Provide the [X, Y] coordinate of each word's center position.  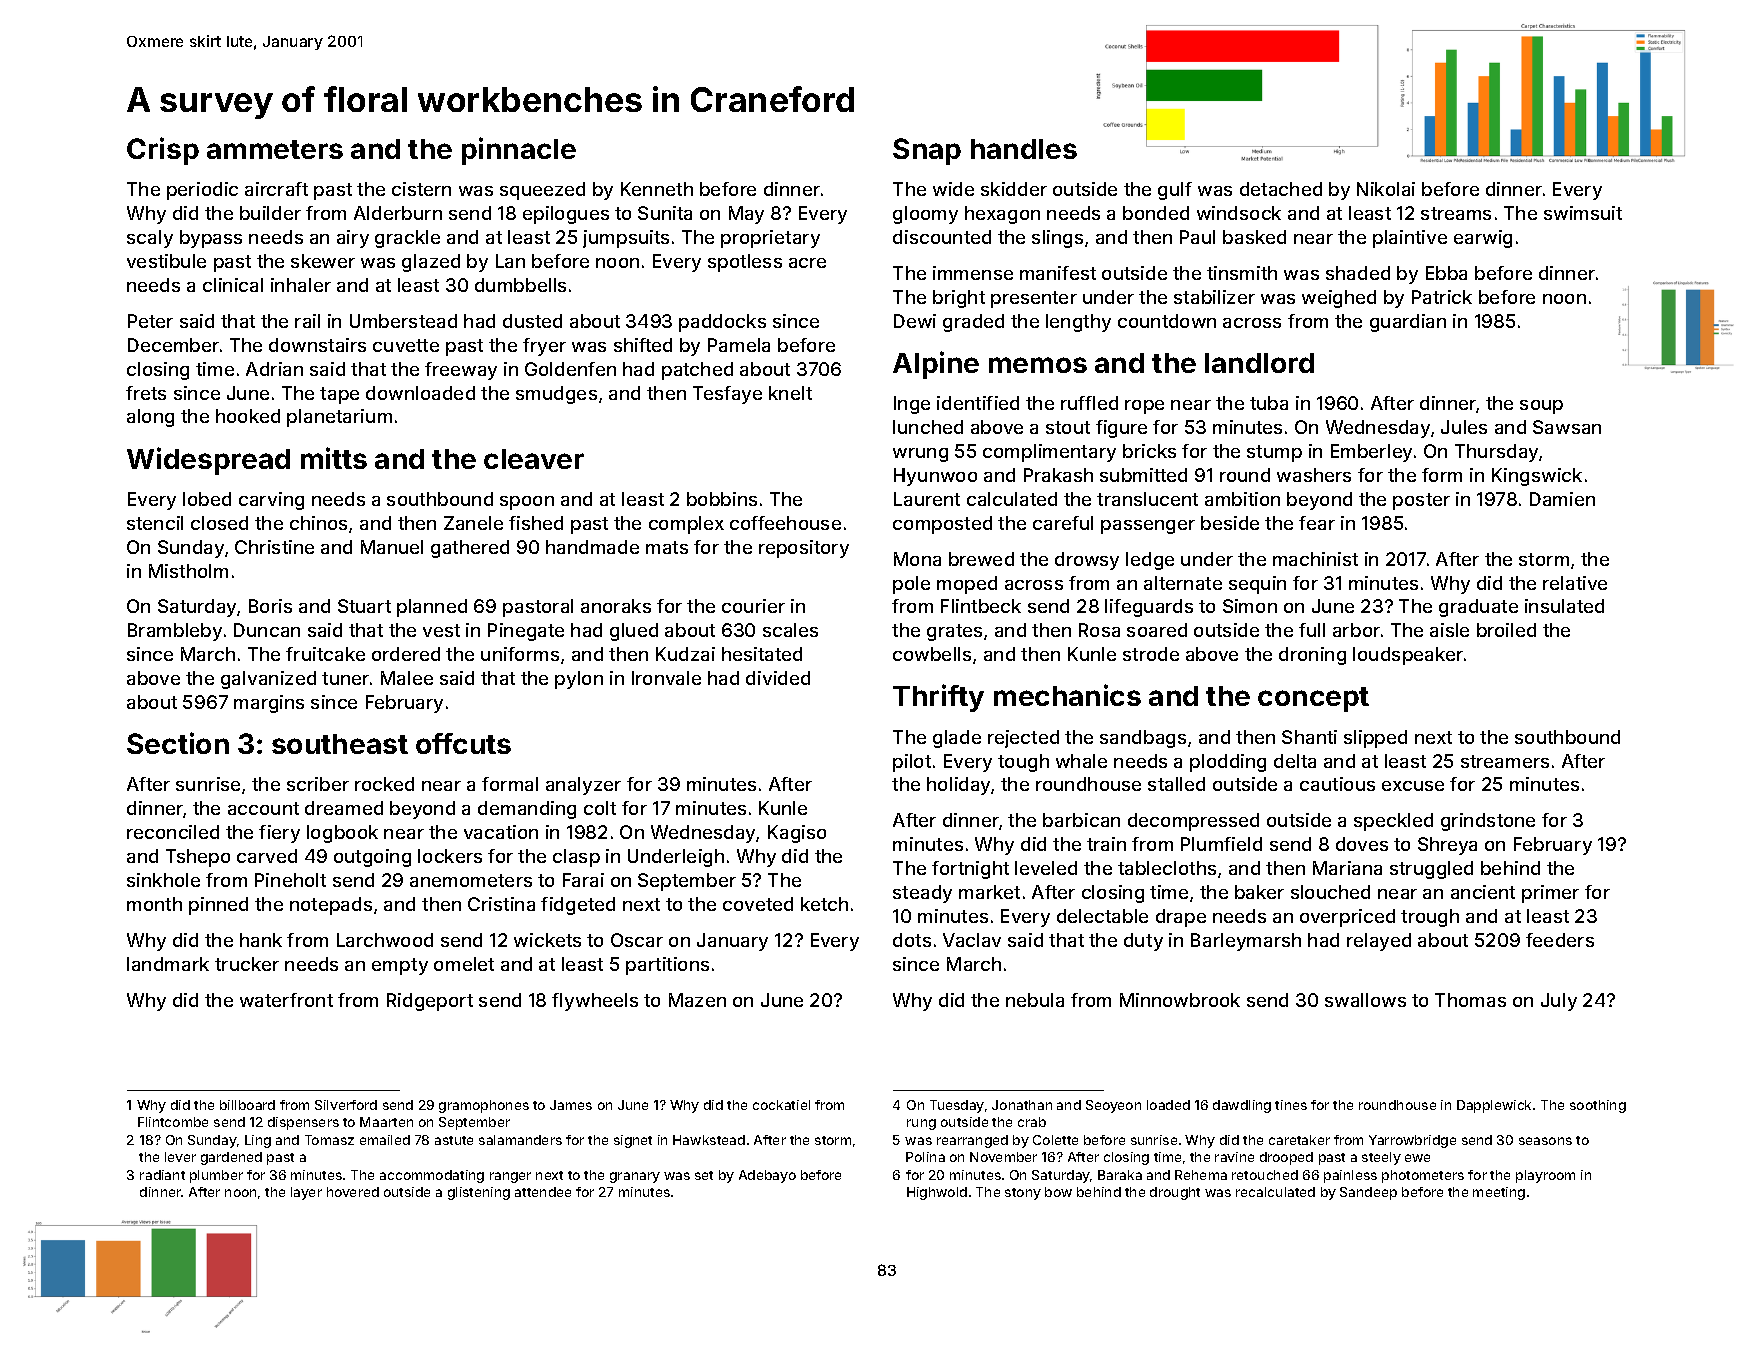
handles [1024, 149]
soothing [1598, 1106]
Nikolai [1386, 189]
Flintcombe [173, 1122]
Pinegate [526, 632]
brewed [981, 559]
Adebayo [767, 1176]
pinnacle [519, 151]
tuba [1269, 403]
